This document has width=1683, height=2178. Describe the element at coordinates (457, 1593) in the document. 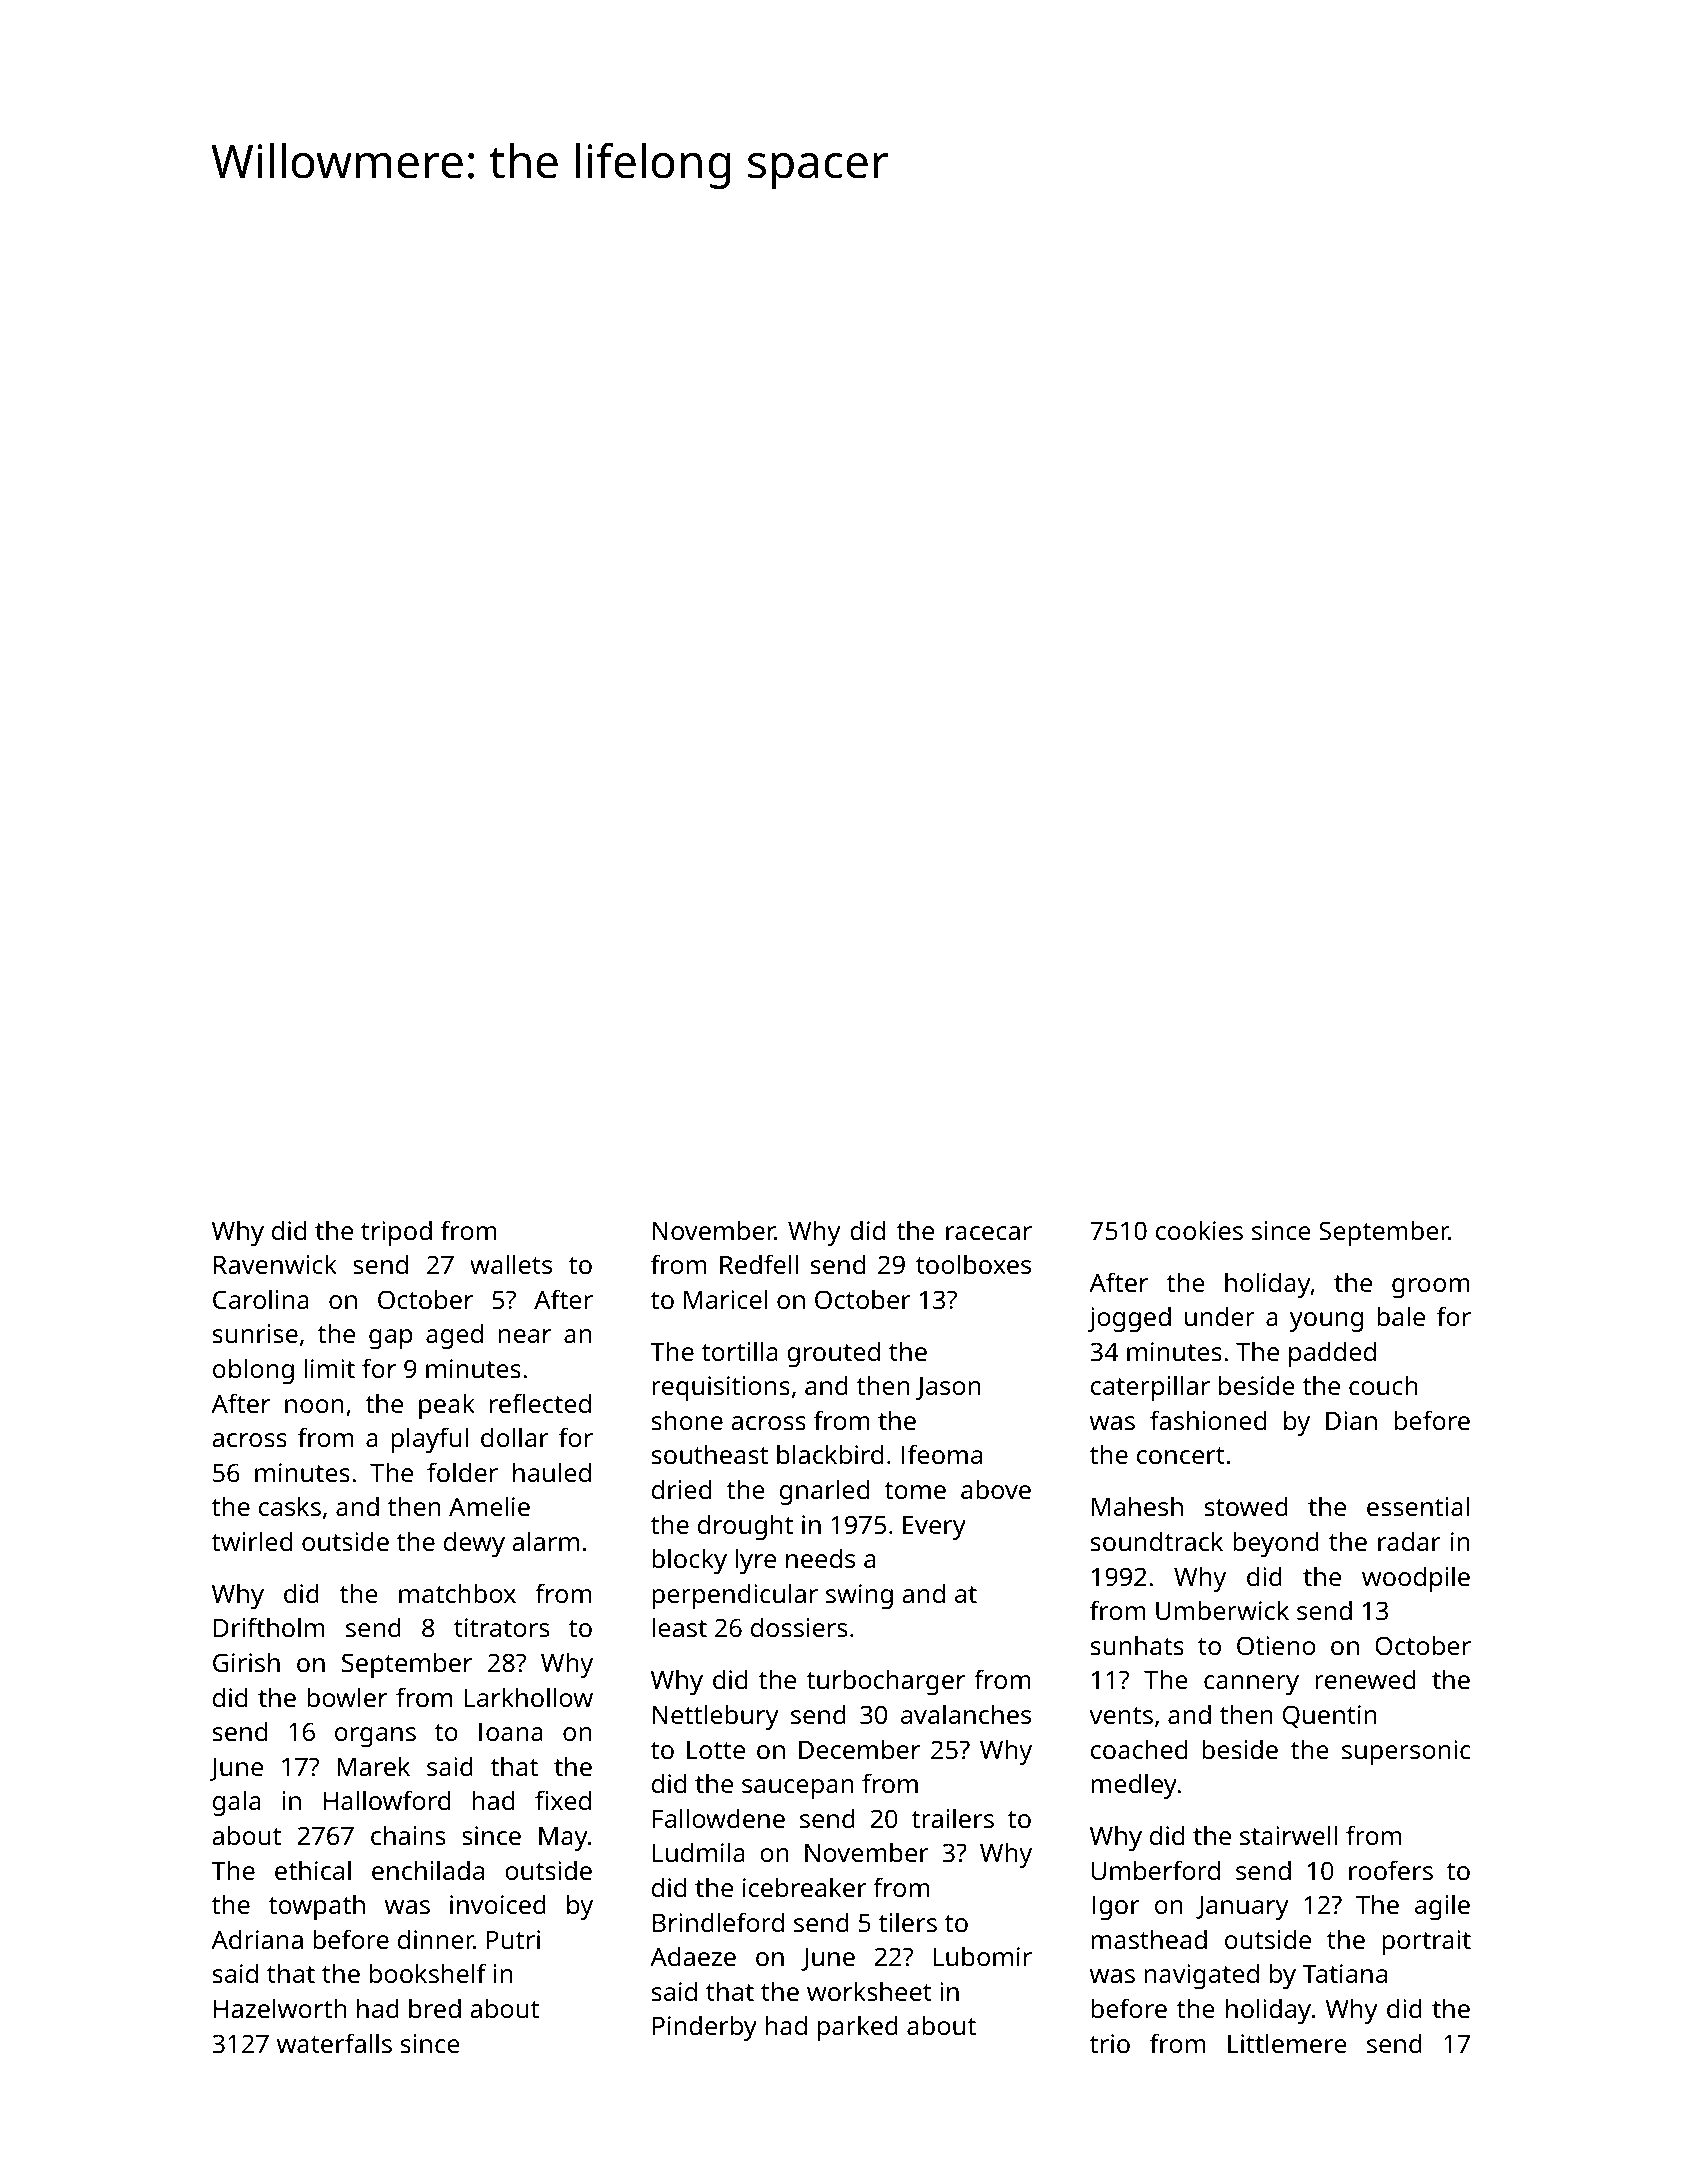

I see `matchbox` at that location.
